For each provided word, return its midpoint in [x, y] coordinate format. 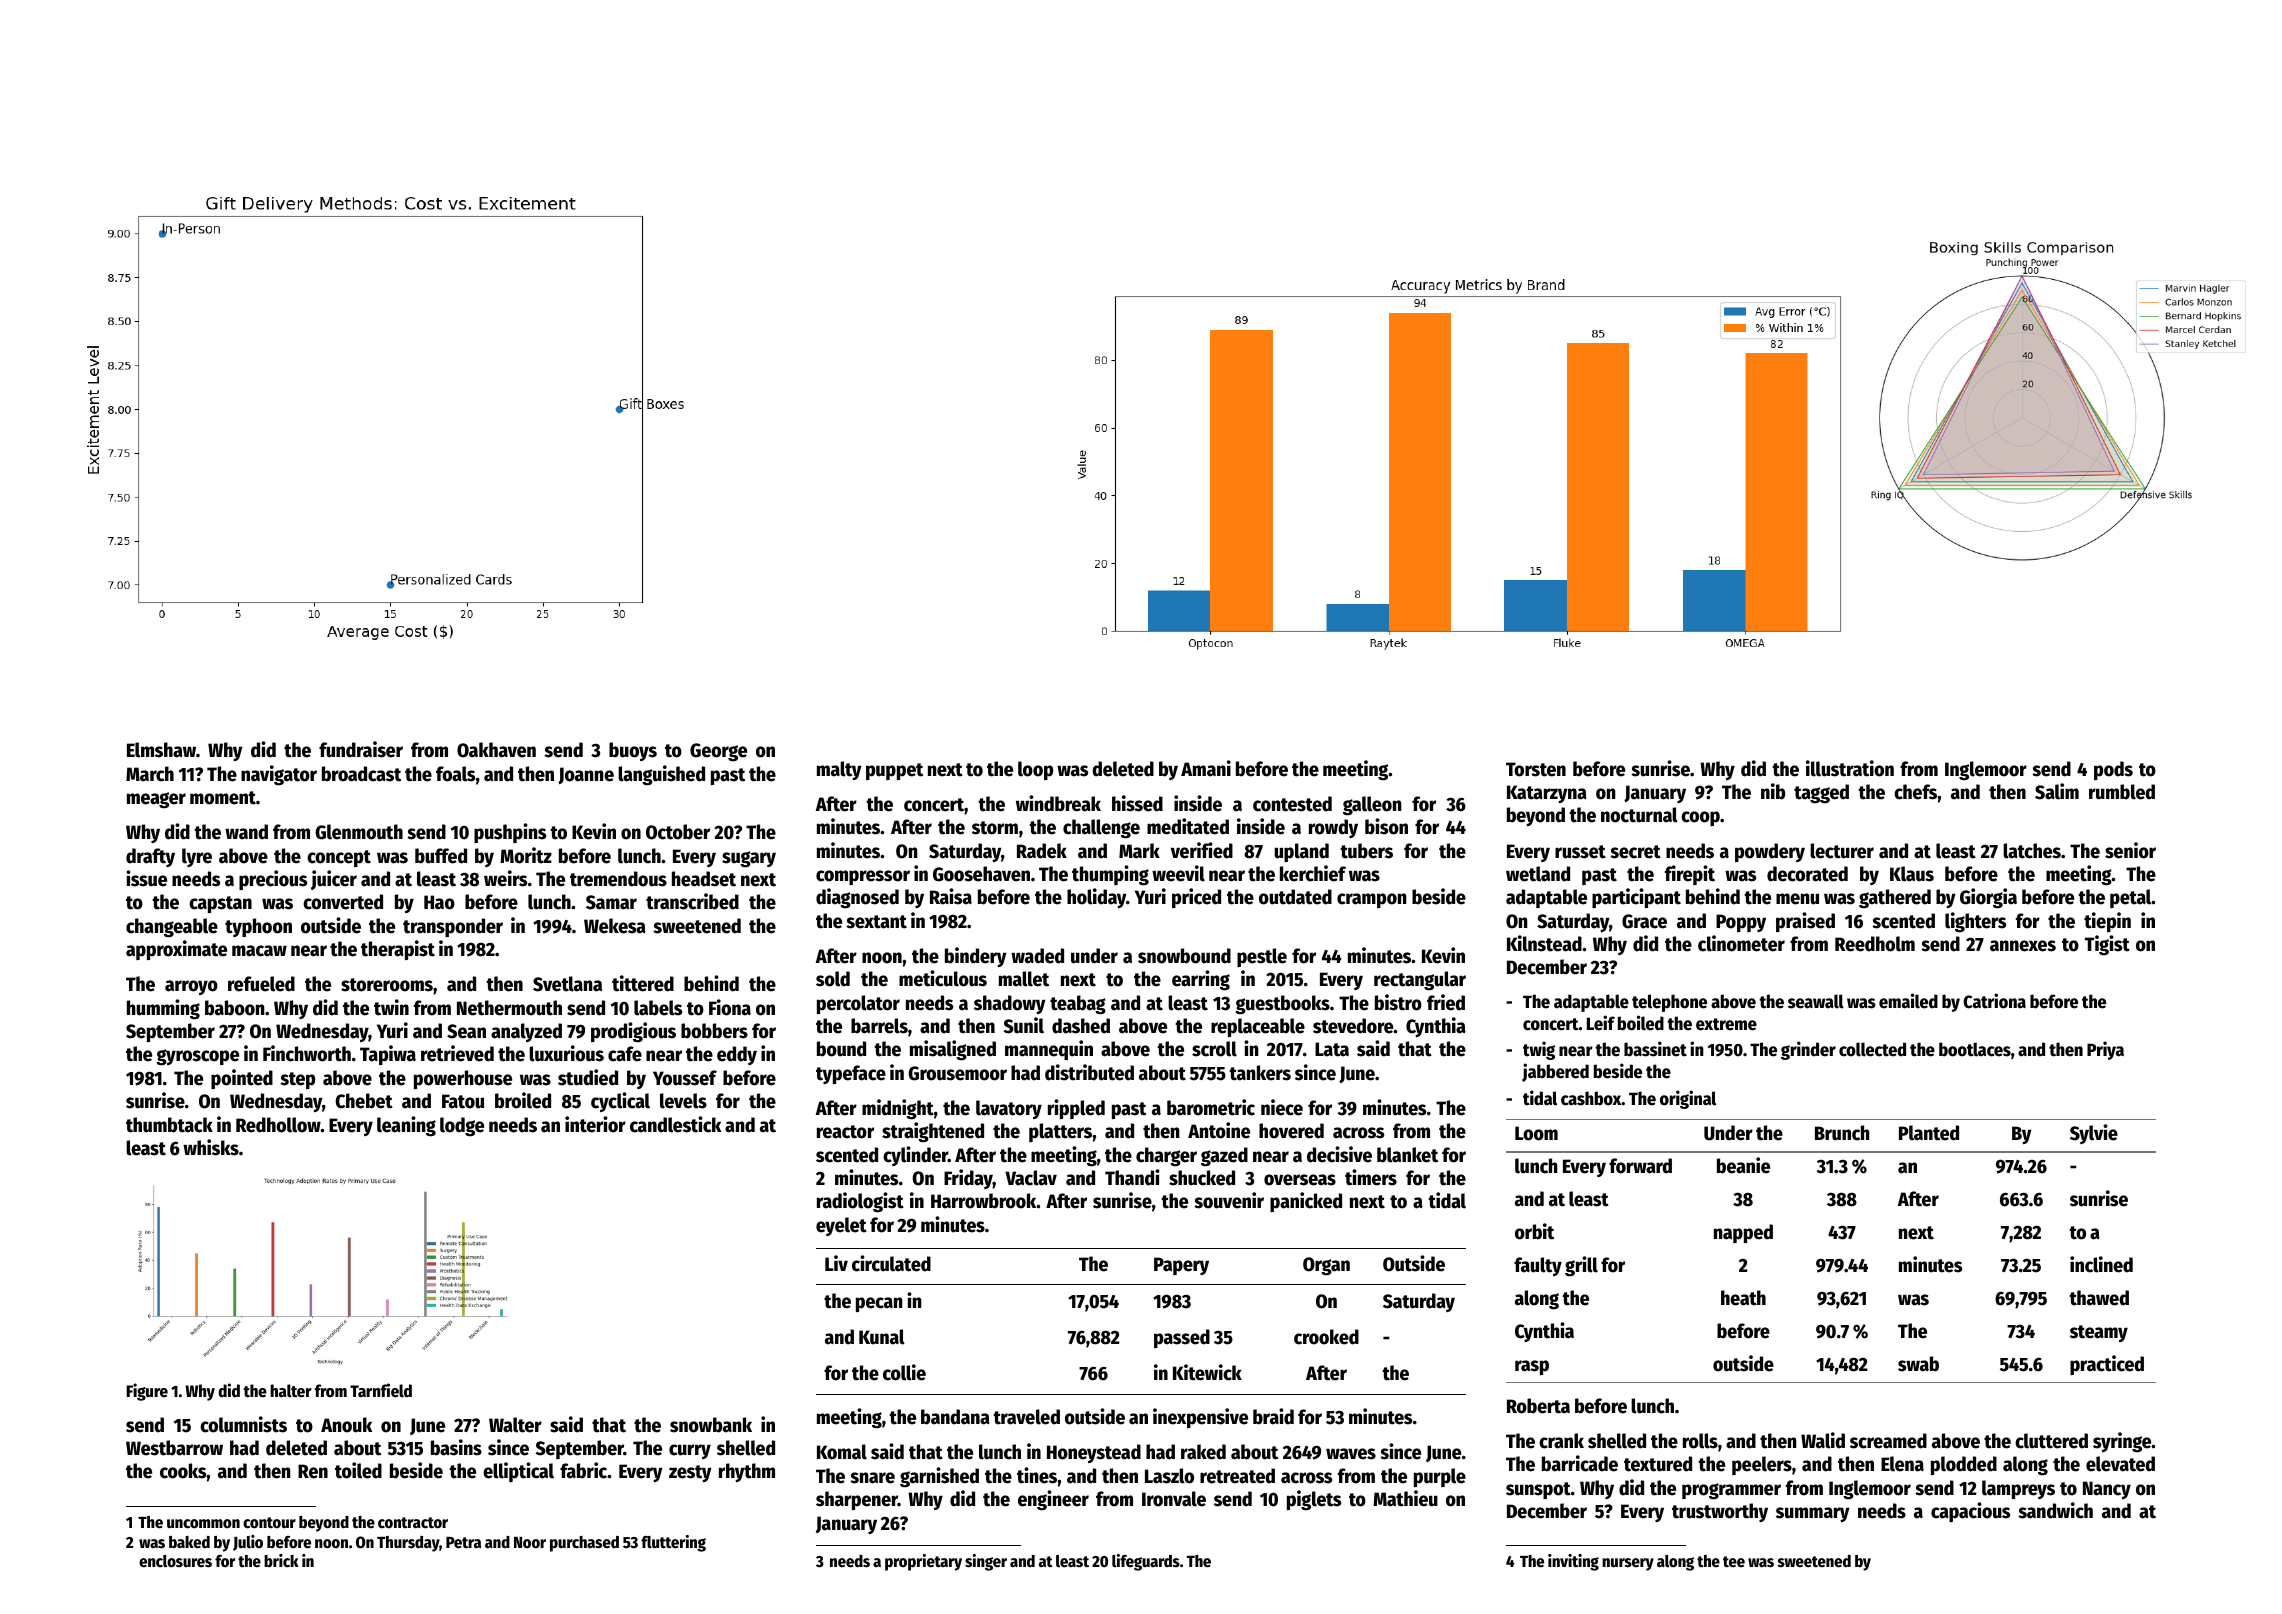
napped [1743, 1233]
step [297, 1080]
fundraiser [361, 749]
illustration [1850, 768]
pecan [879, 1304]
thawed [2099, 1298]
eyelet [841, 1226]
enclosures [175, 1561]
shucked [1202, 1178]
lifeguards [1146, 1562]
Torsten [1536, 769]
